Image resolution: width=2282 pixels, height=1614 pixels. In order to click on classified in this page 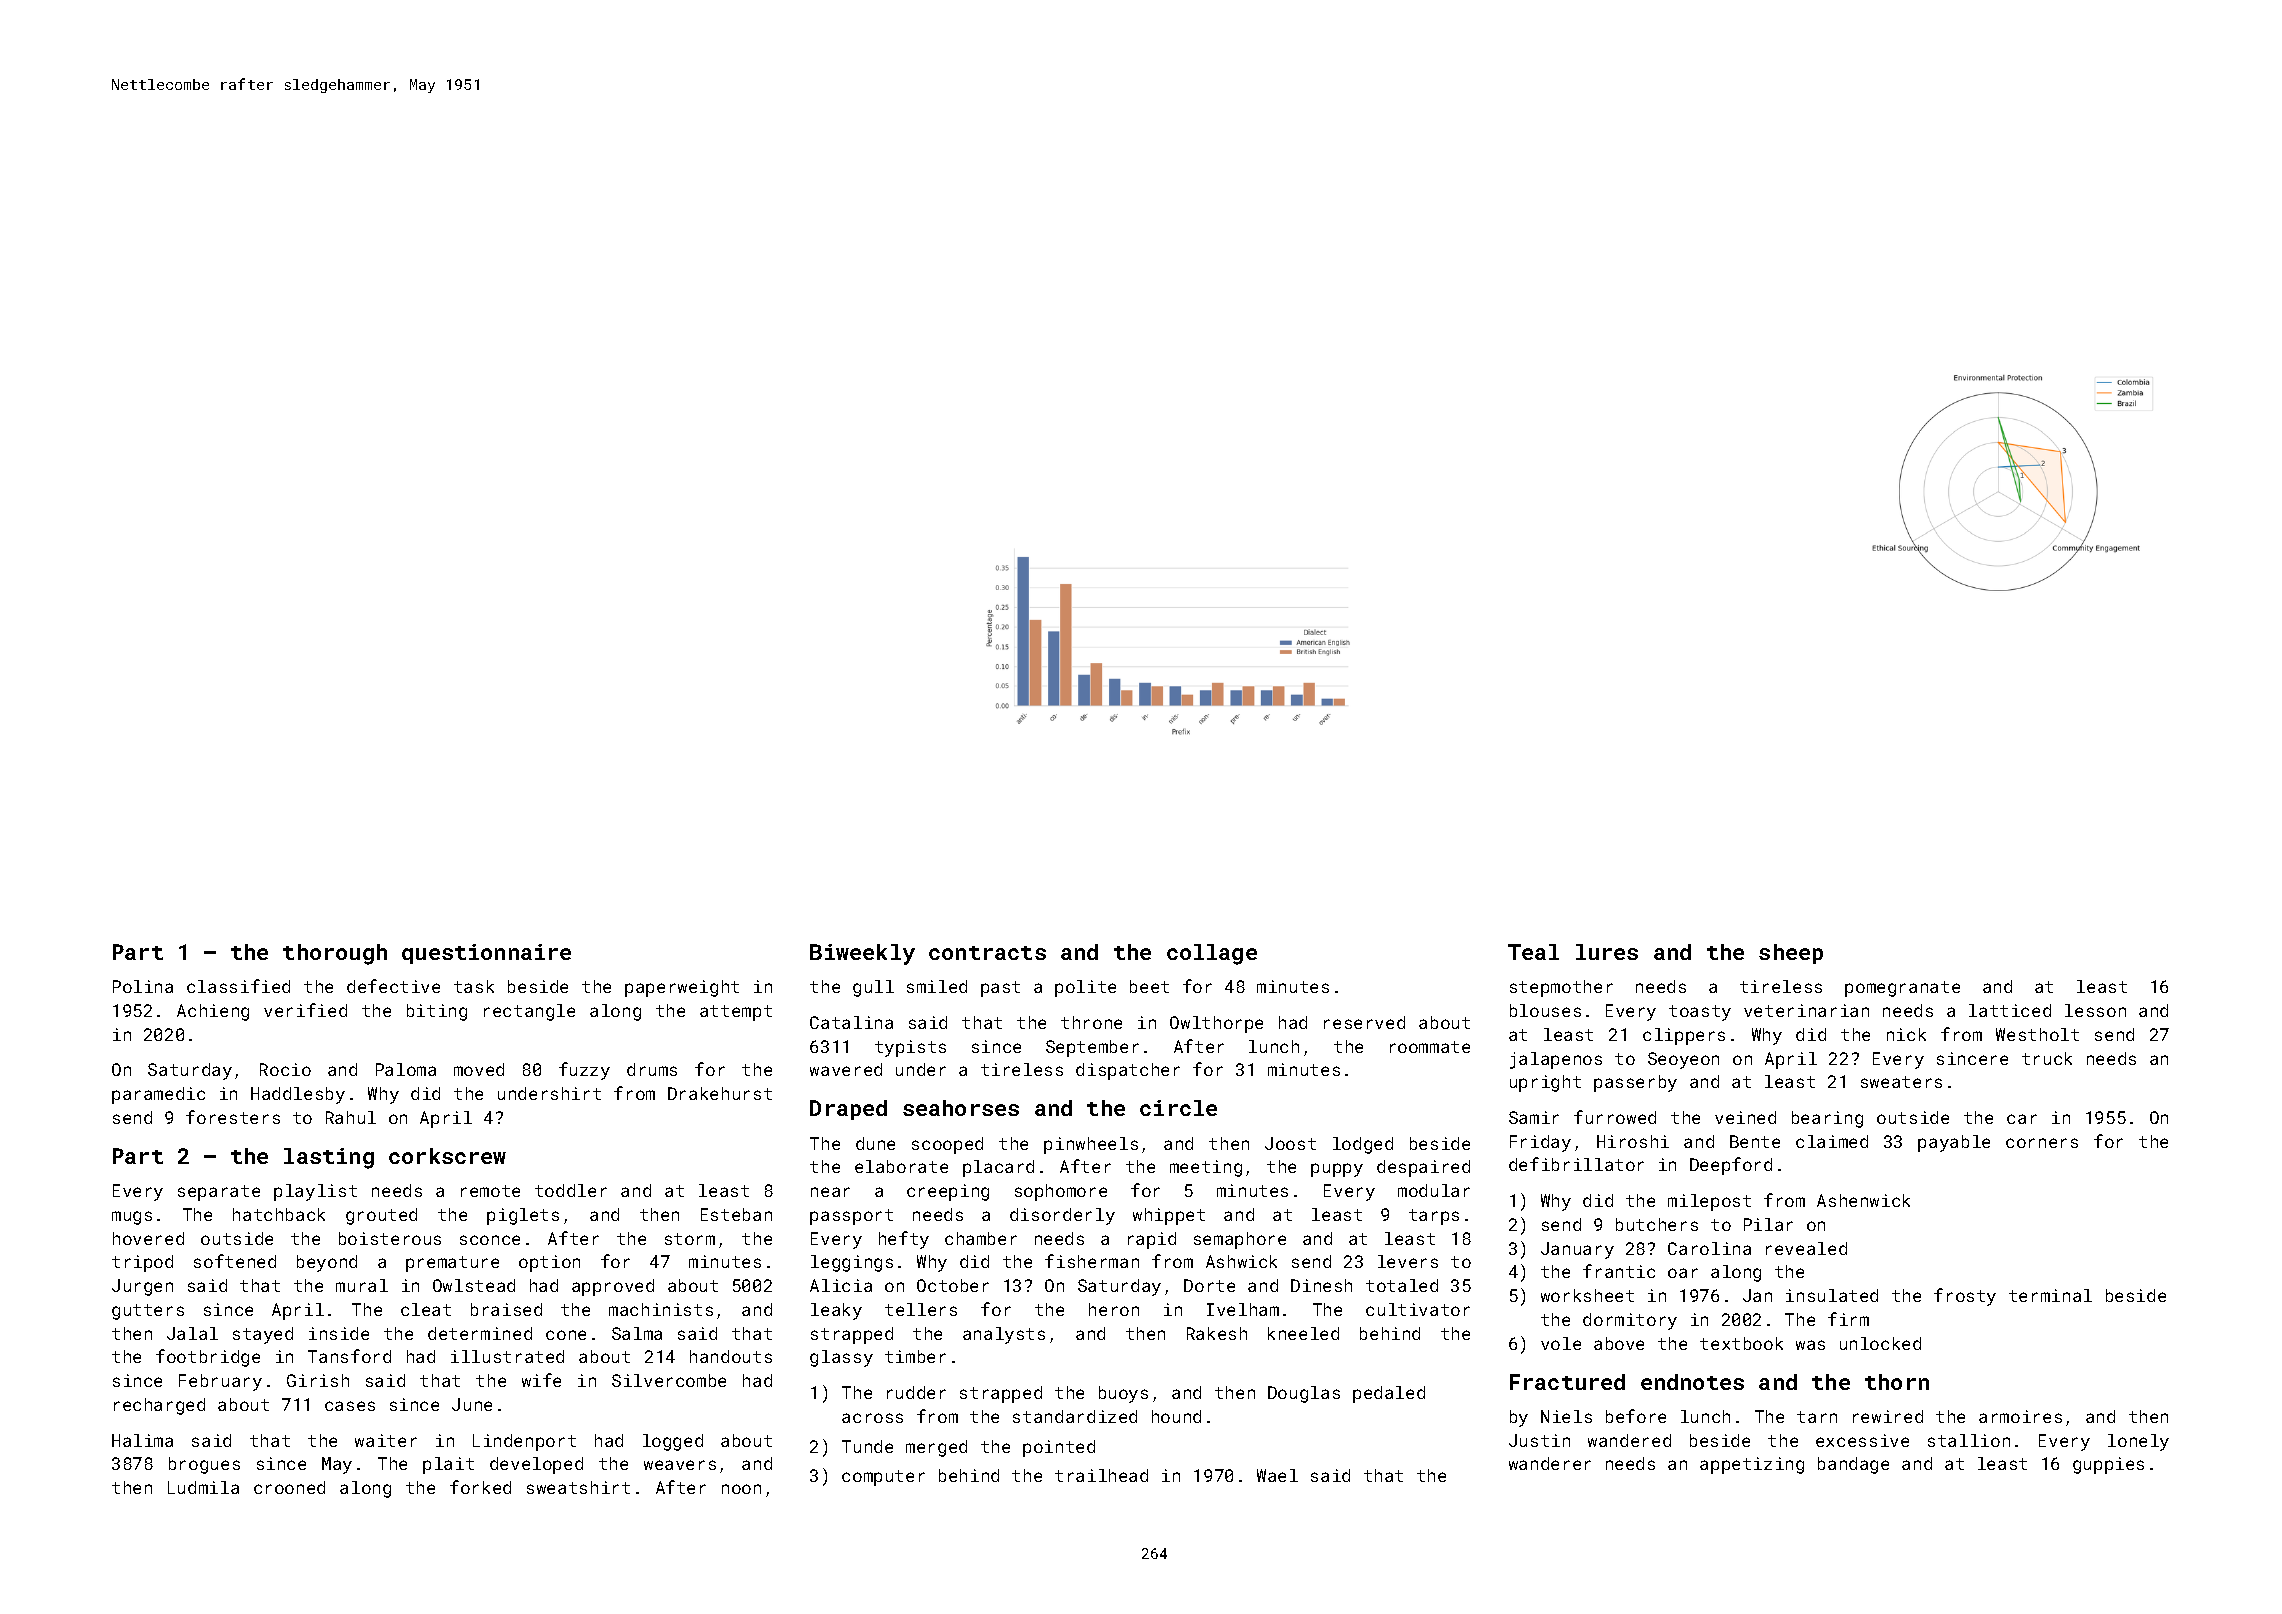, I will do `click(238, 986)`.
